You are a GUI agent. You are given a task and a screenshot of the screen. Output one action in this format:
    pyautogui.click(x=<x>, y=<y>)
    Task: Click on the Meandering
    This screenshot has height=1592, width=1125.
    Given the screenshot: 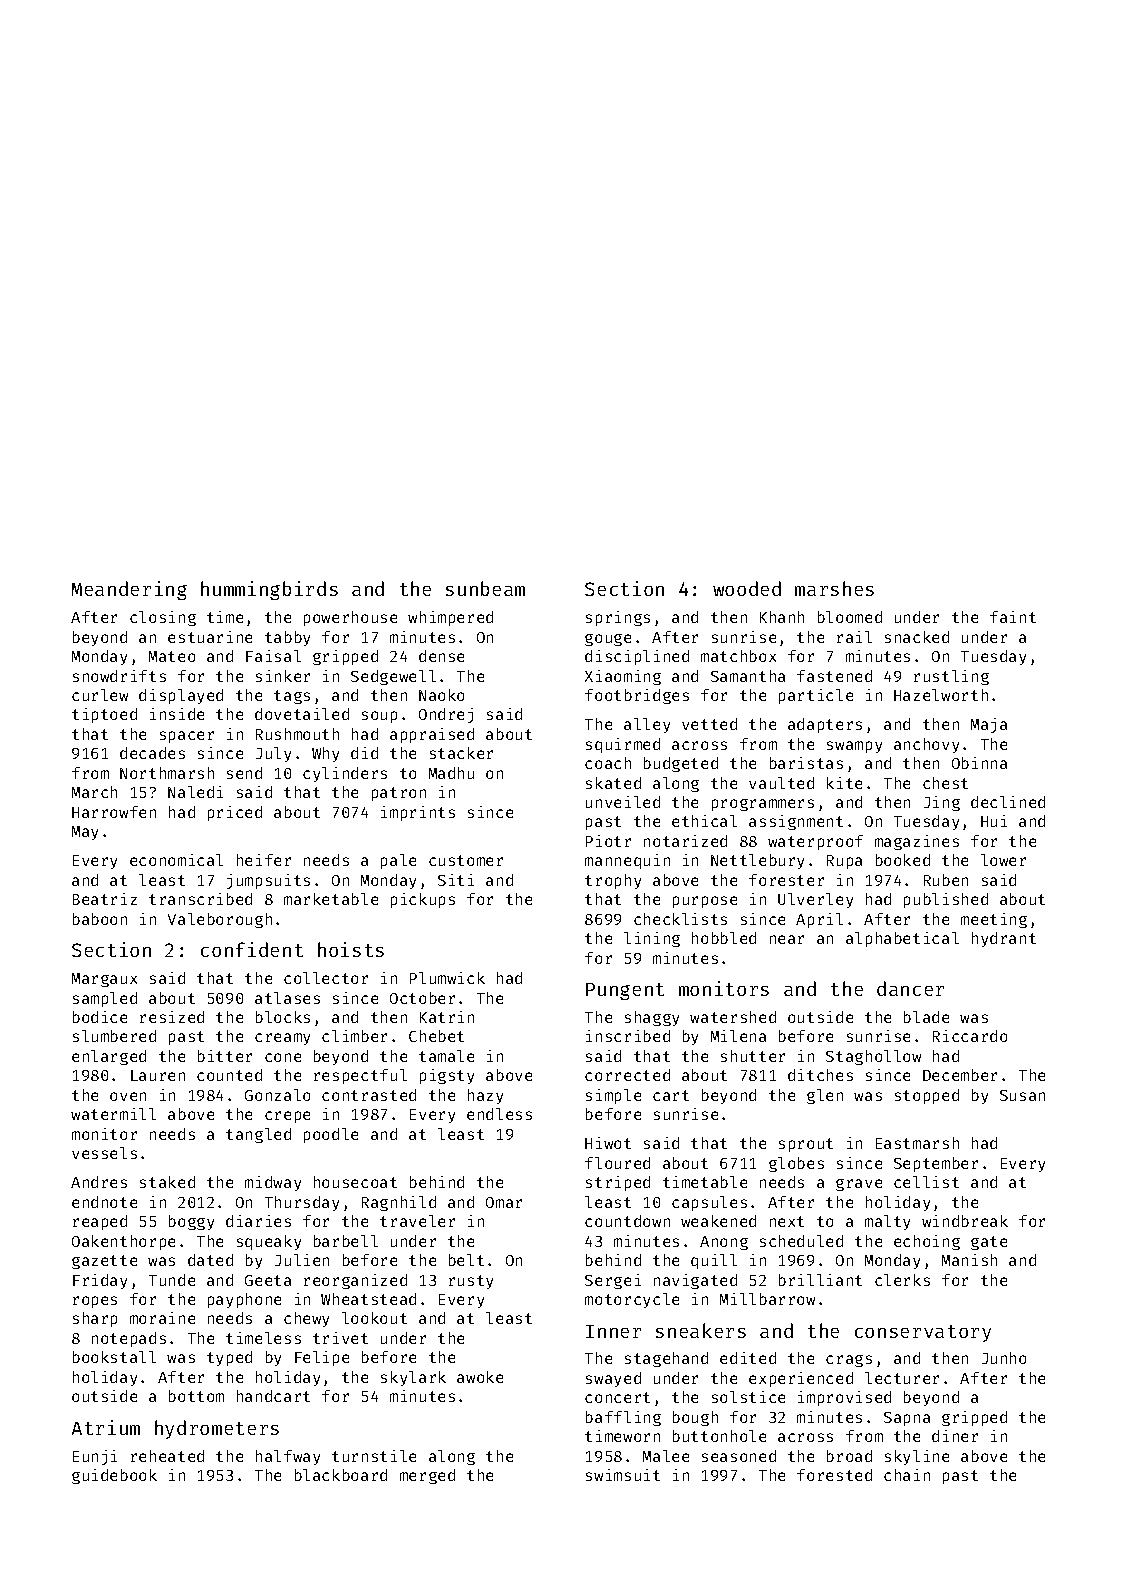 What is the action you would take?
    pyautogui.click(x=129, y=590)
